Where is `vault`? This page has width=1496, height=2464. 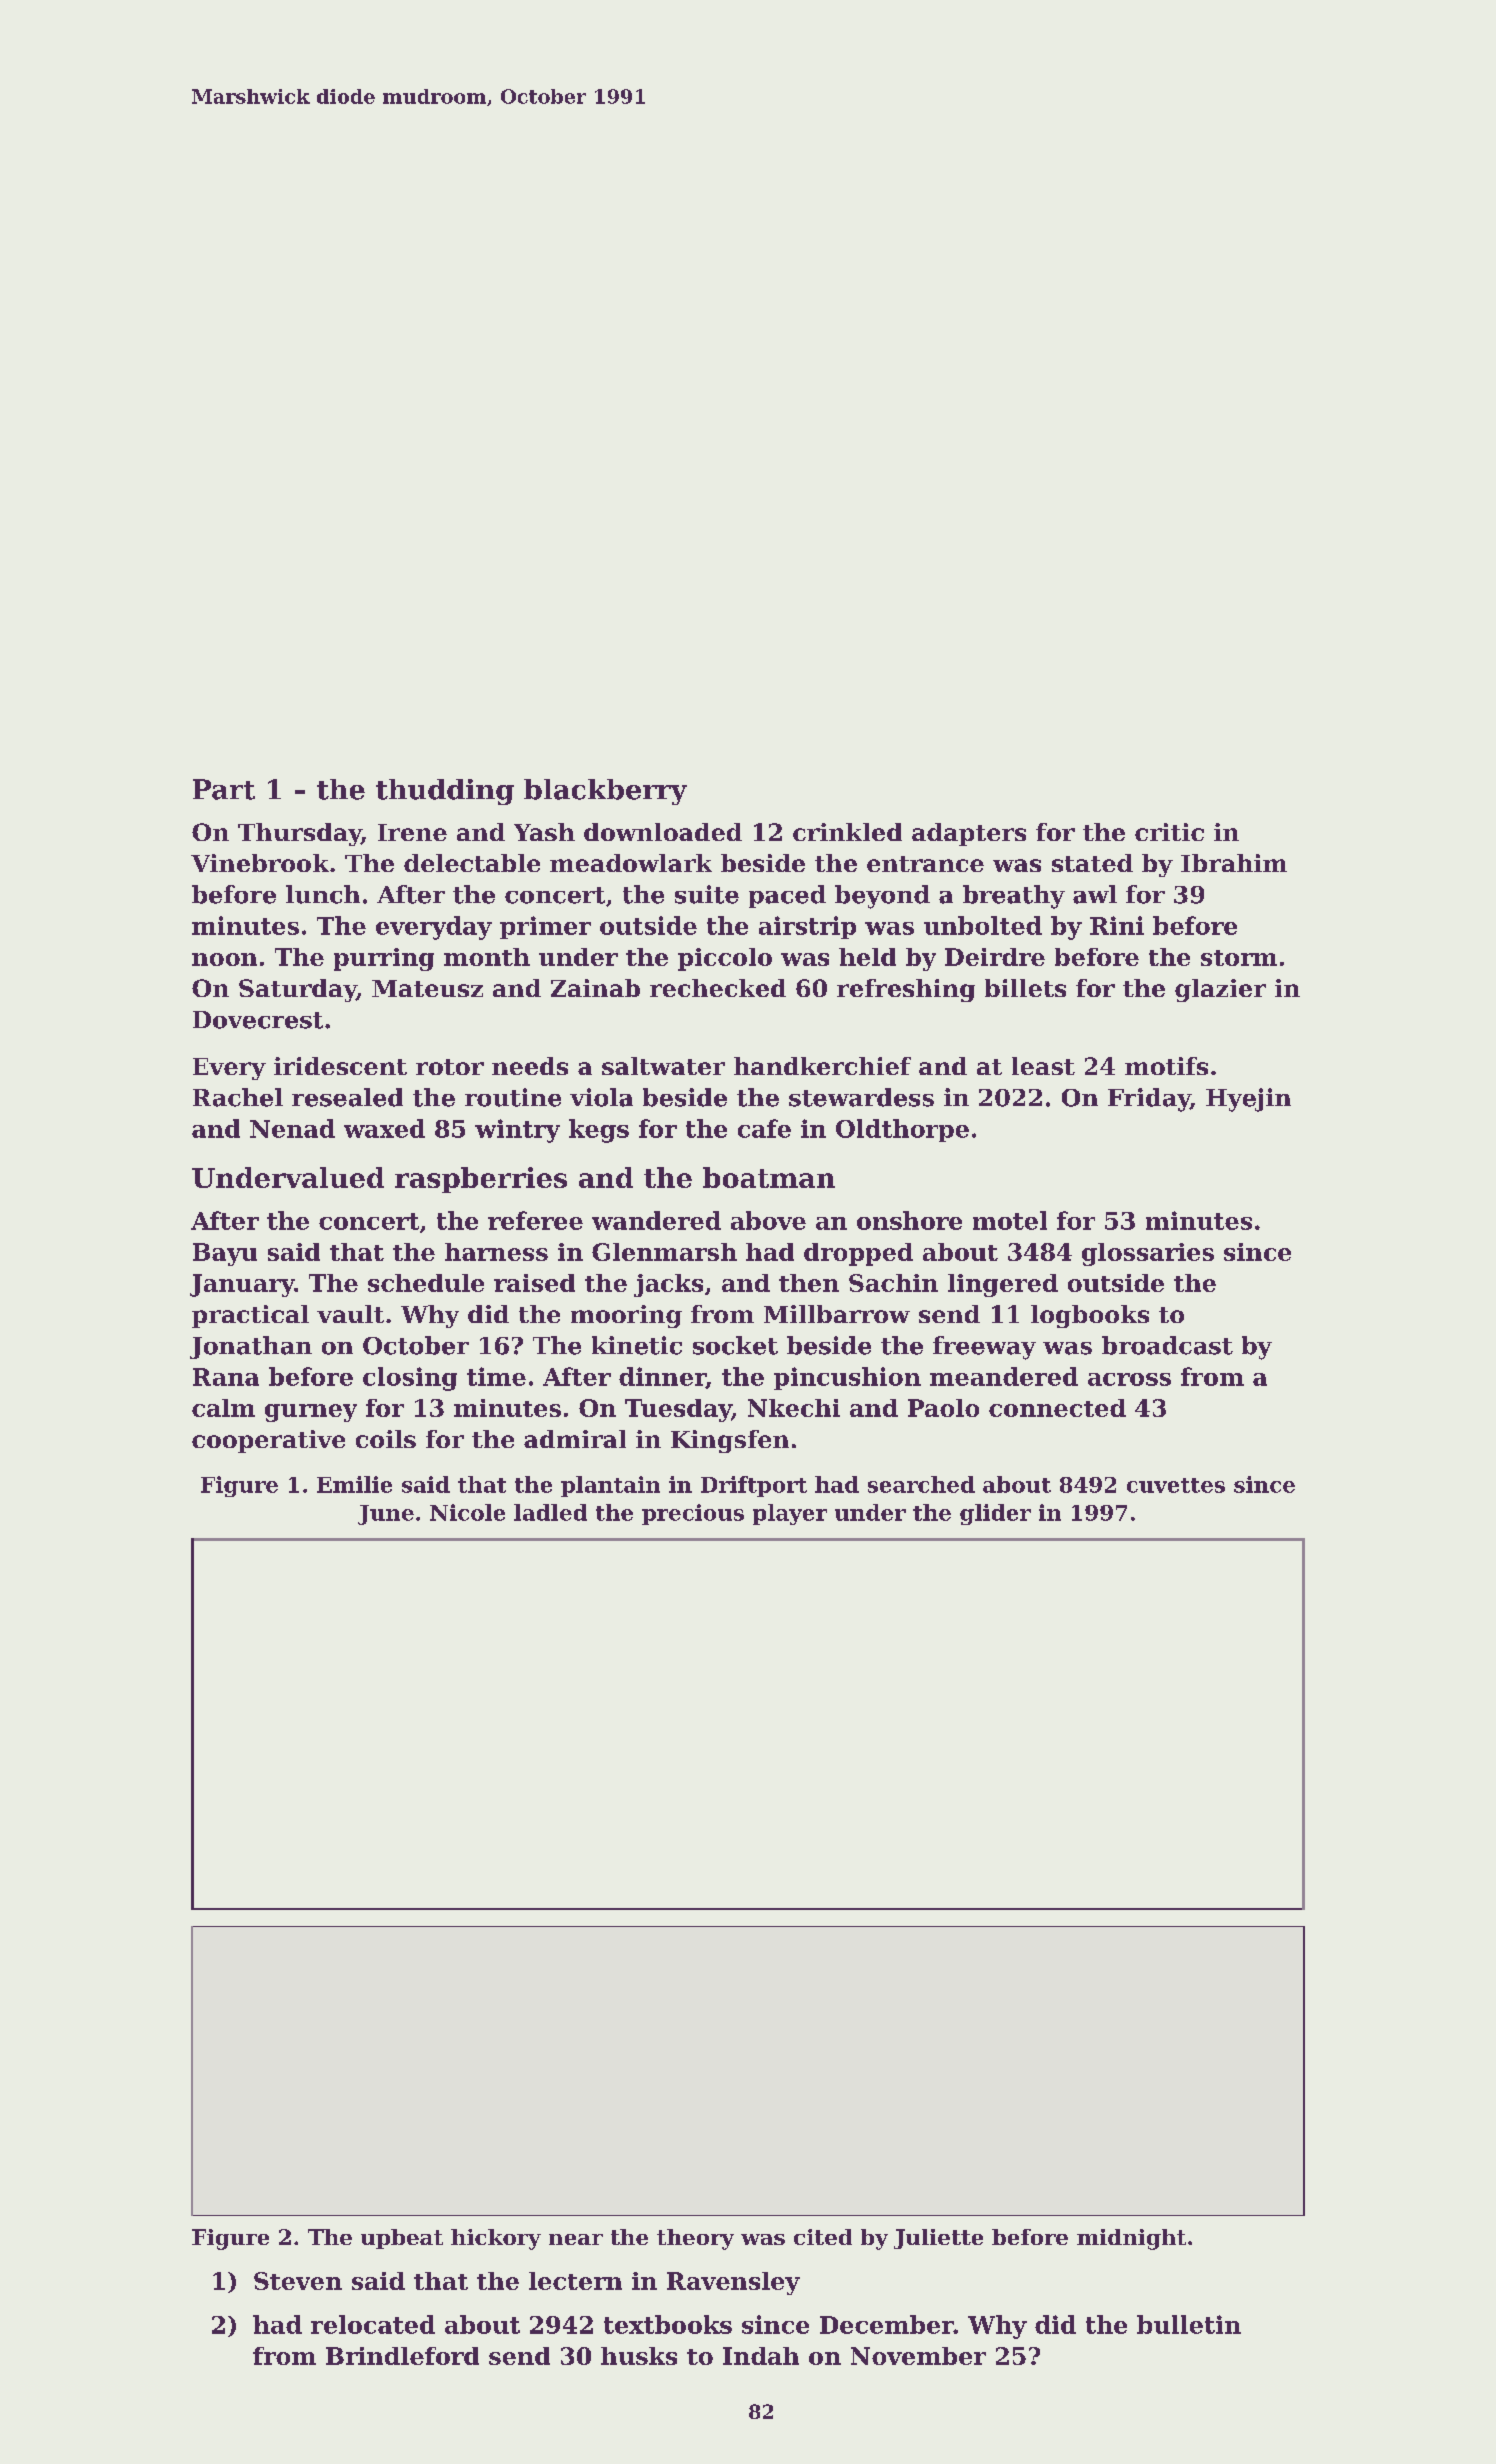
vault is located at coordinates (350, 1314).
